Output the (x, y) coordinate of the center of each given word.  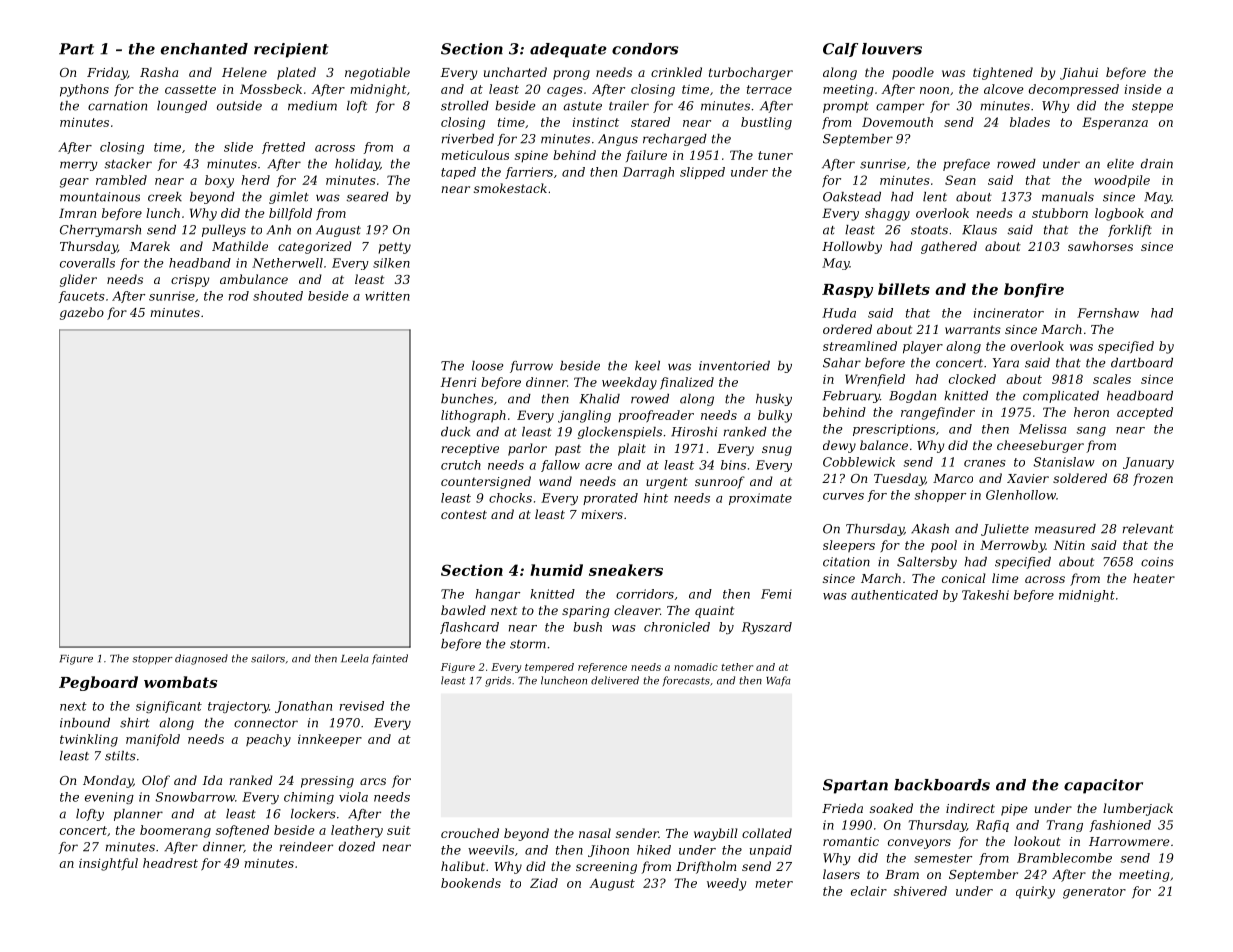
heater (1154, 578)
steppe (1152, 107)
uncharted (515, 72)
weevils (491, 850)
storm (528, 644)
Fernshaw (1108, 313)
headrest (170, 863)
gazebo (82, 313)
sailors (268, 658)
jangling (584, 416)
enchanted (204, 49)
